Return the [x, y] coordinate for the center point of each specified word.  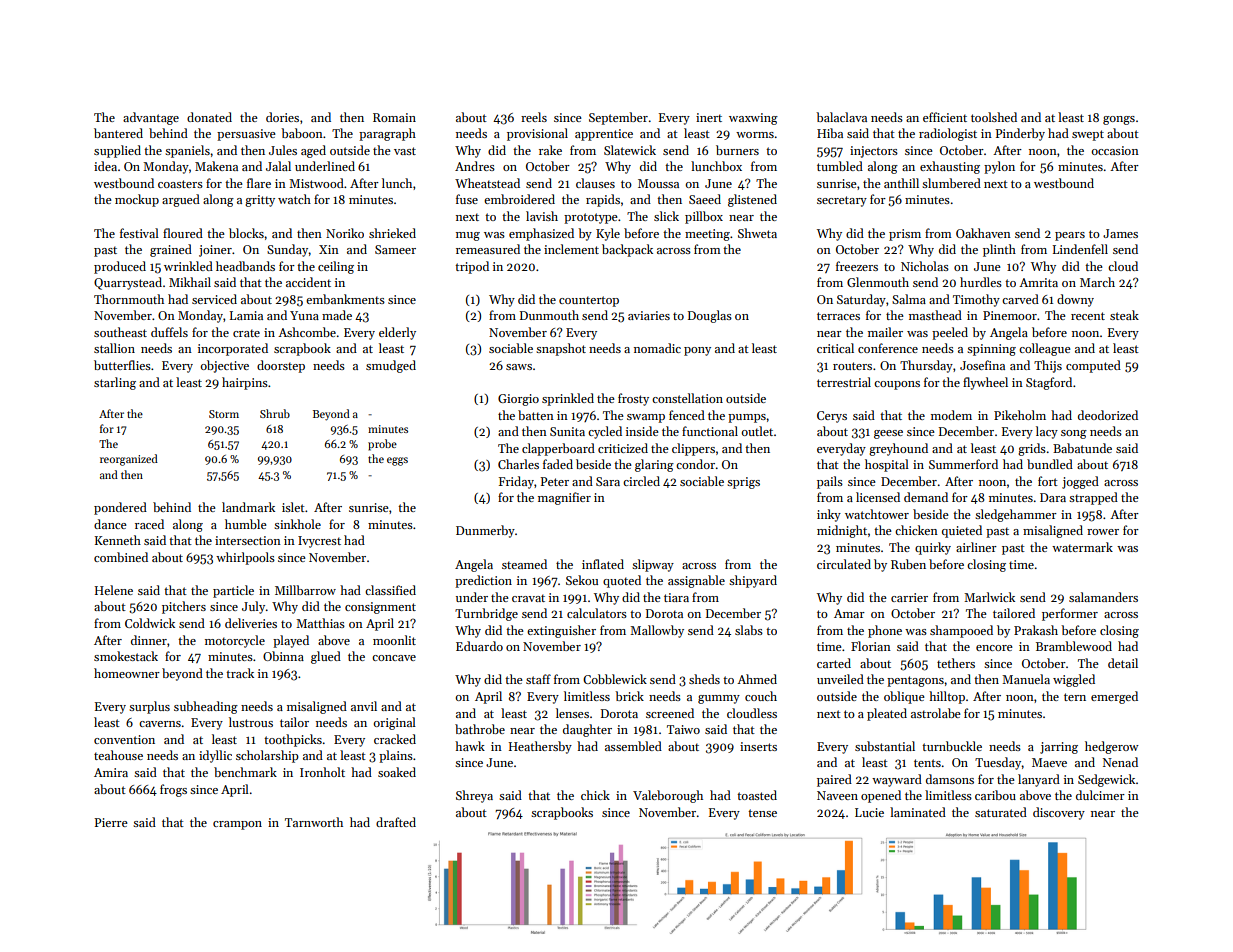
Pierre [111, 822]
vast [405, 151]
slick [666, 216]
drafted [396, 822]
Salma [909, 299]
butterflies [122, 365]
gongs [1119, 120]
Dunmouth [549, 315]
